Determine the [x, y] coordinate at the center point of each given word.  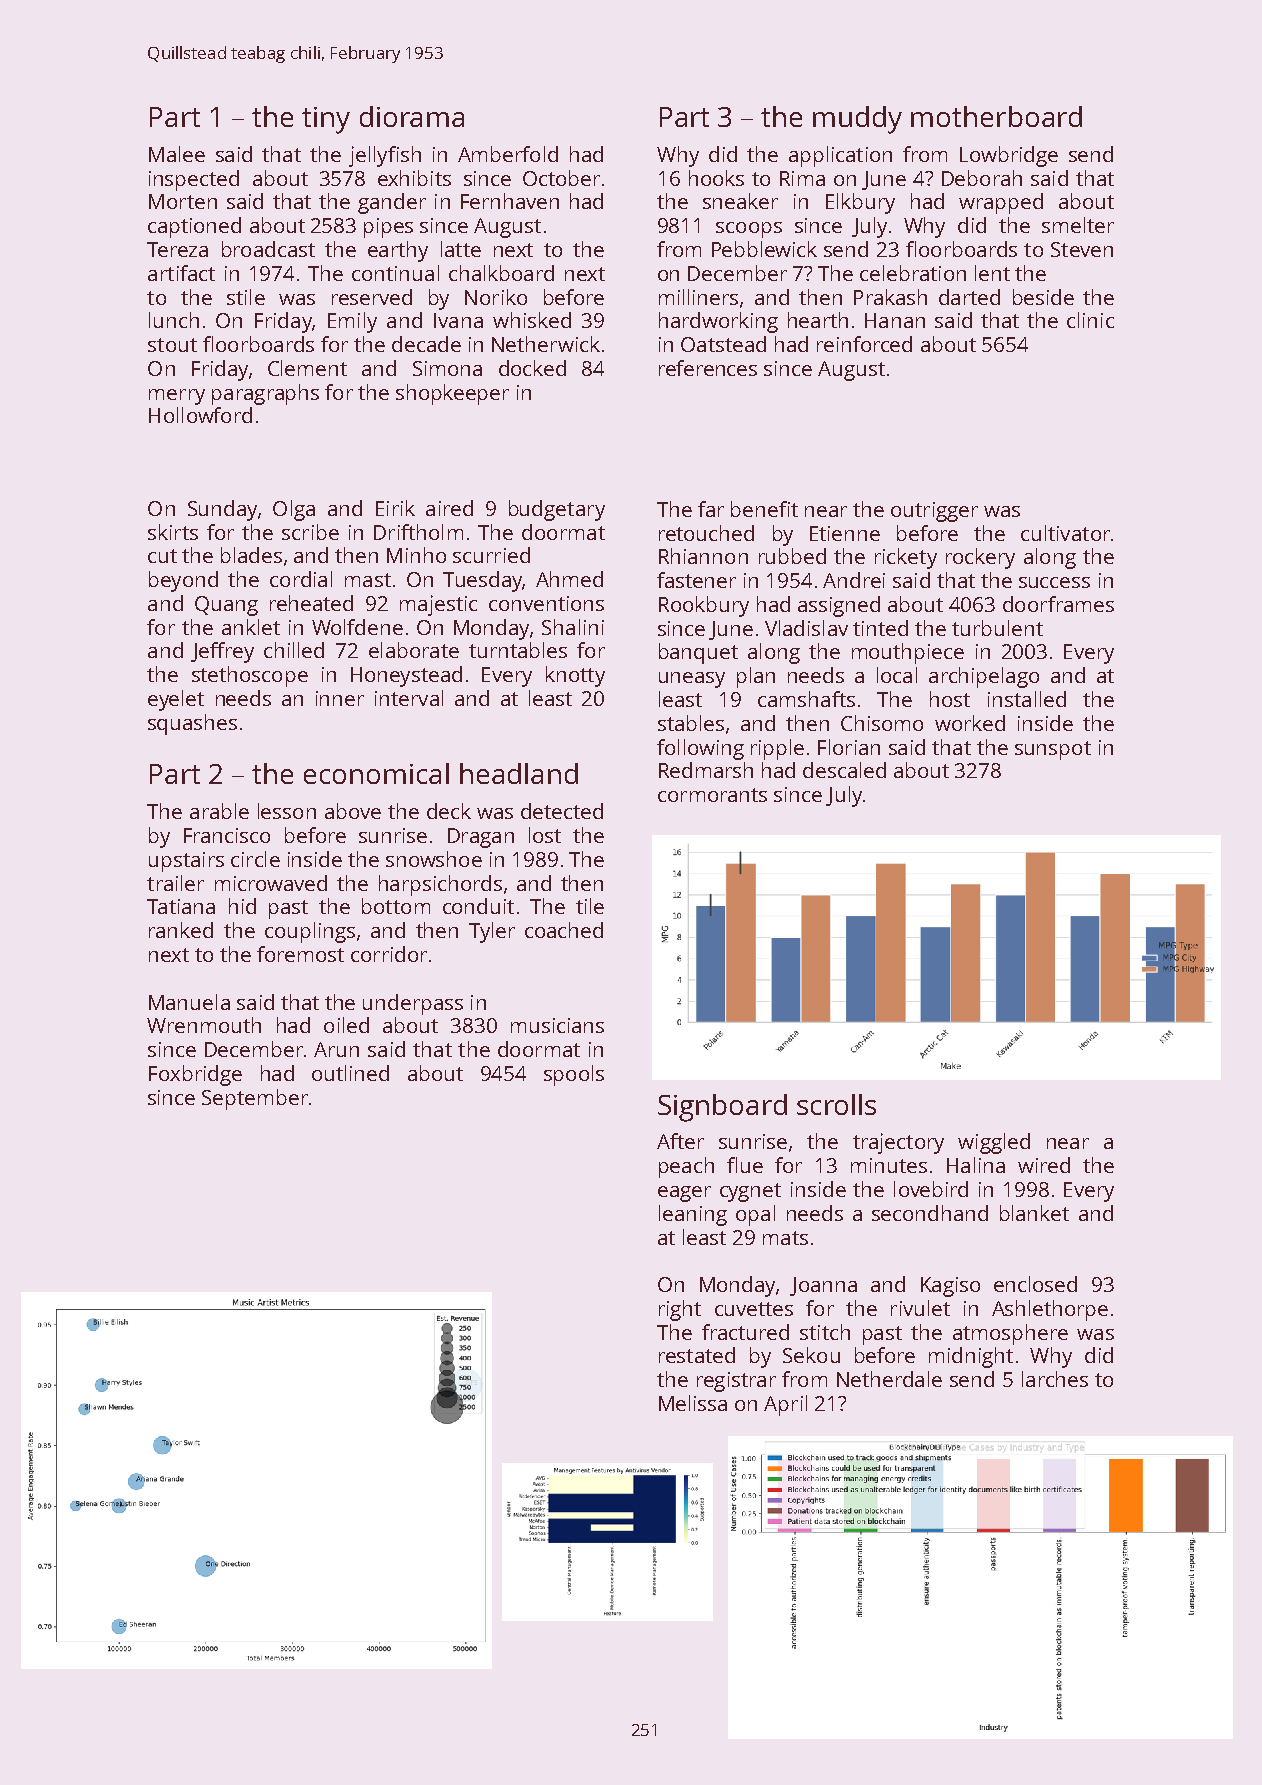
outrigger [934, 512]
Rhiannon [703, 556]
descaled [844, 770]
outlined [350, 1073]
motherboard [996, 116]
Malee [177, 154]
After [680, 1141]
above [353, 811]
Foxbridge [195, 1075]
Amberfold [508, 154]
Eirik [395, 508]
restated [697, 1355]
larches [1055, 1379]
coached [564, 930]
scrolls [836, 1104]
